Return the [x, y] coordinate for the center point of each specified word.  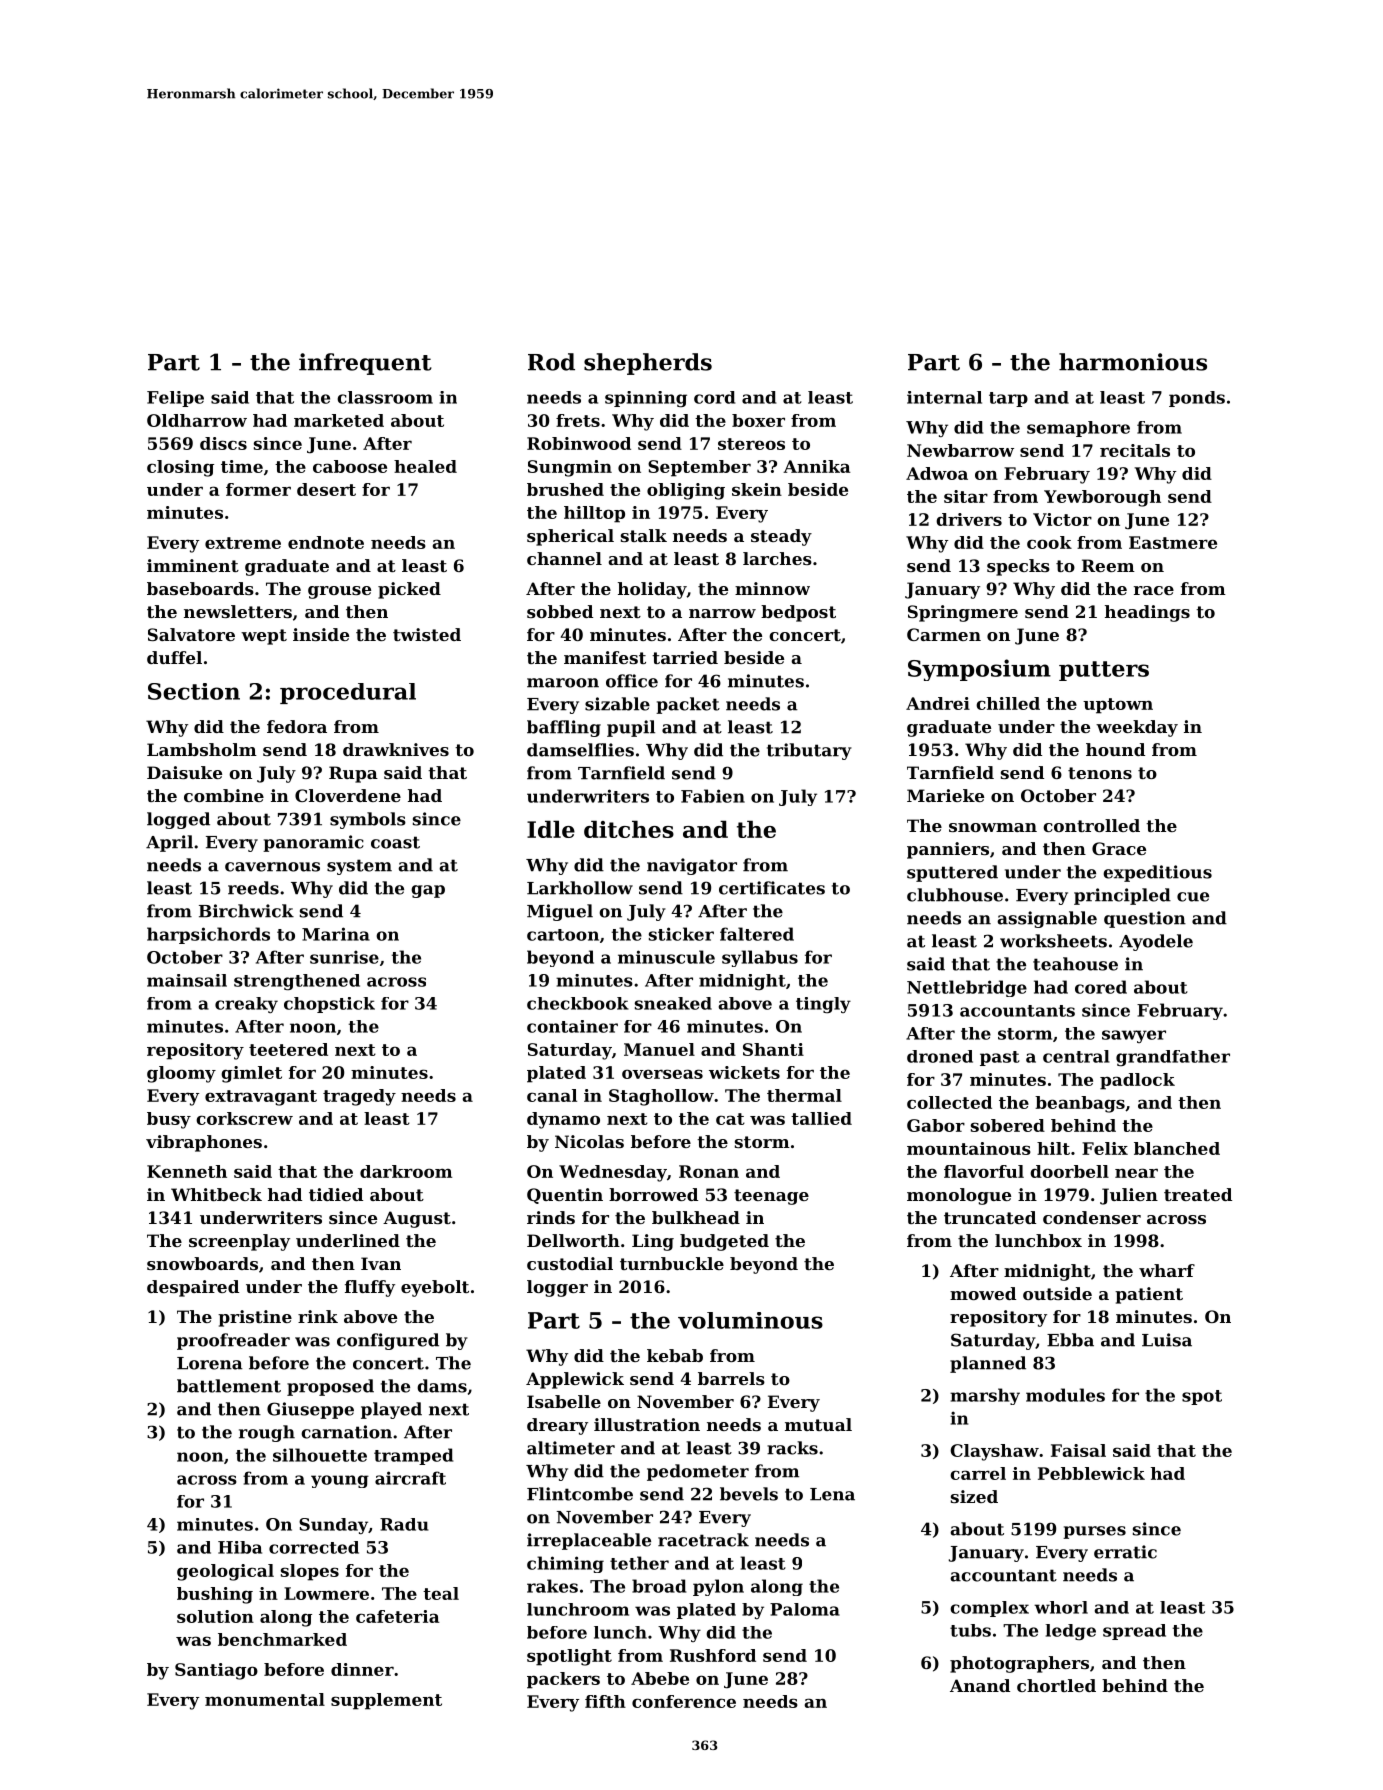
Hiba [240, 1547]
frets [578, 420]
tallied [821, 1118]
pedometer [698, 1472]
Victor [1062, 519]
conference [684, 1701]
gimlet [251, 1074]
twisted [427, 634]
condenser [1092, 1217]
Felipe [175, 399]
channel [564, 558]
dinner [362, 1669]
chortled [1056, 1685]
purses [1094, 1532]
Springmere [963, 613]
